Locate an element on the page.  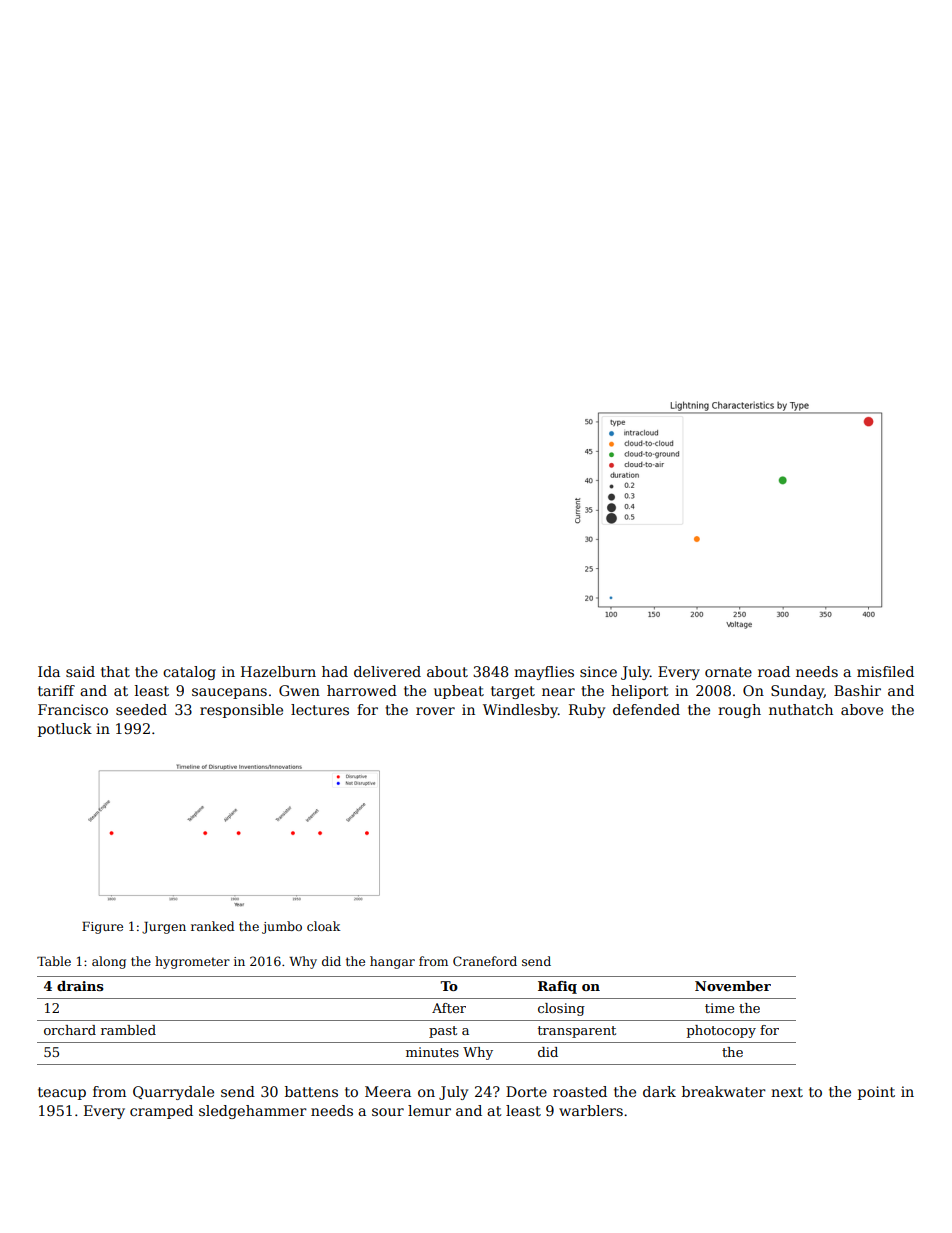
ranked is located at coordinates (212, 926).
